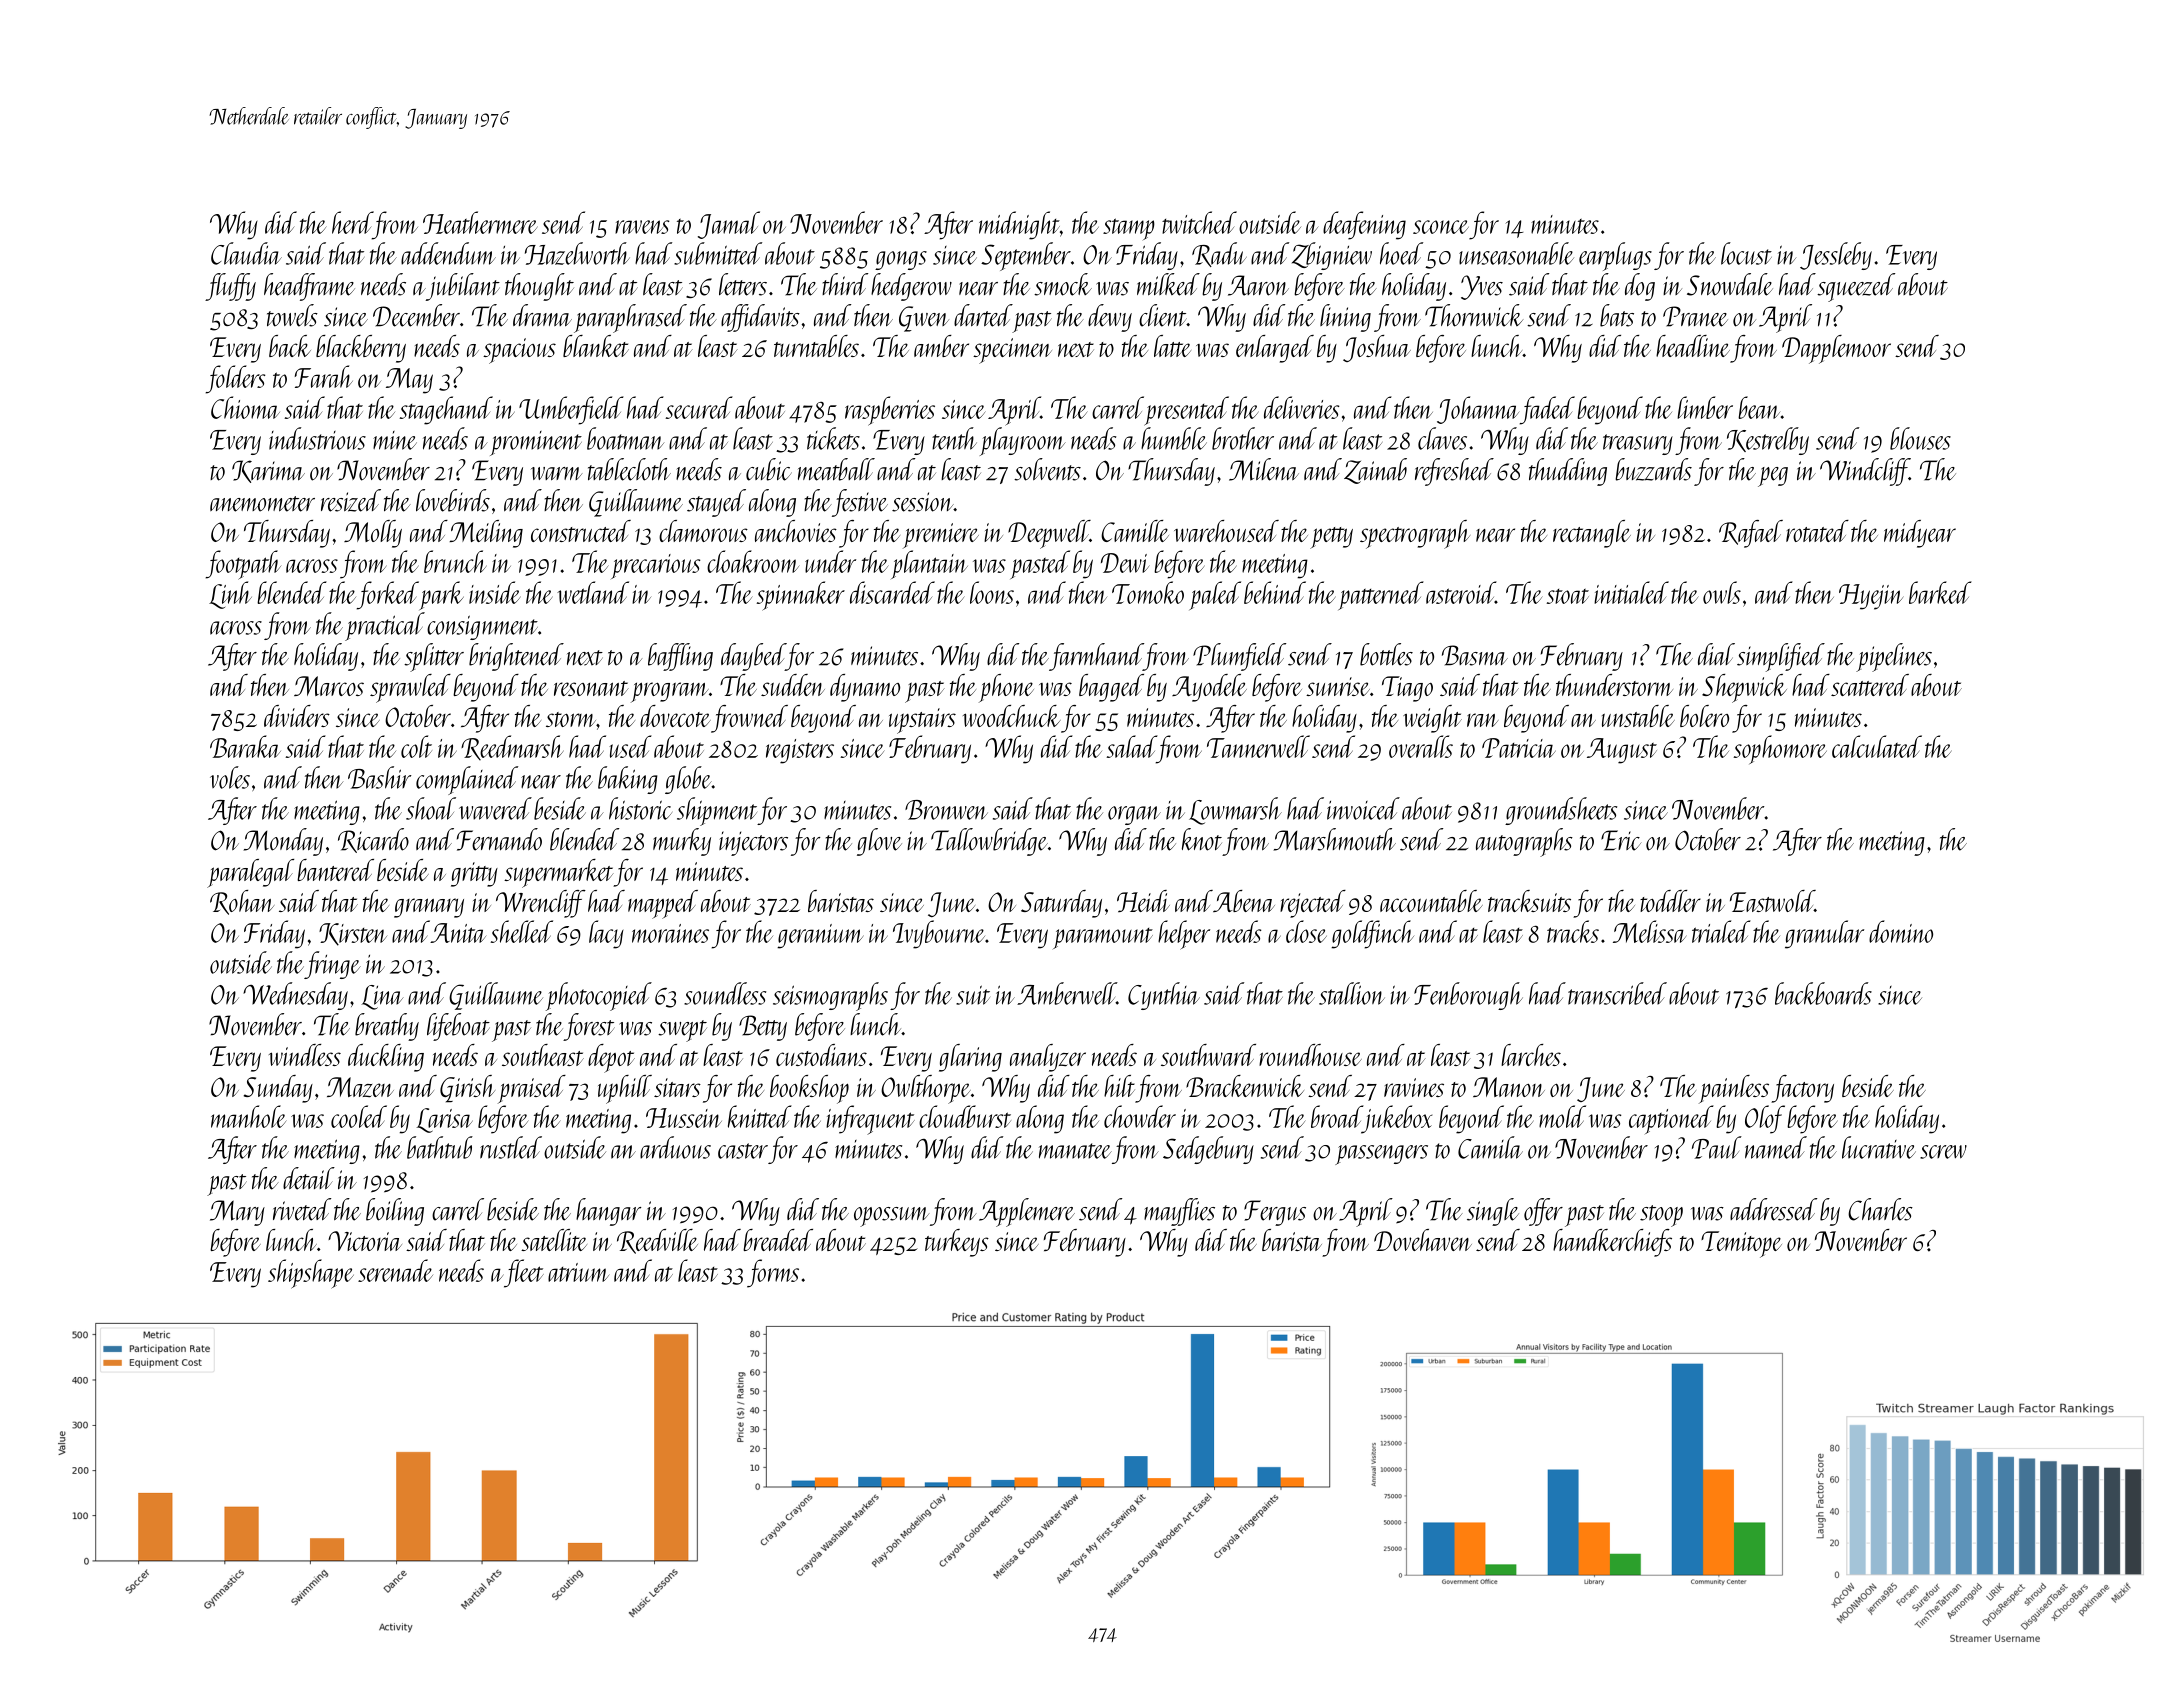 This page has width=2178, height=1683. What do you see at coordinates (729, 225) in the page?
I see `Jamal` at bounding box center [729, 225].
